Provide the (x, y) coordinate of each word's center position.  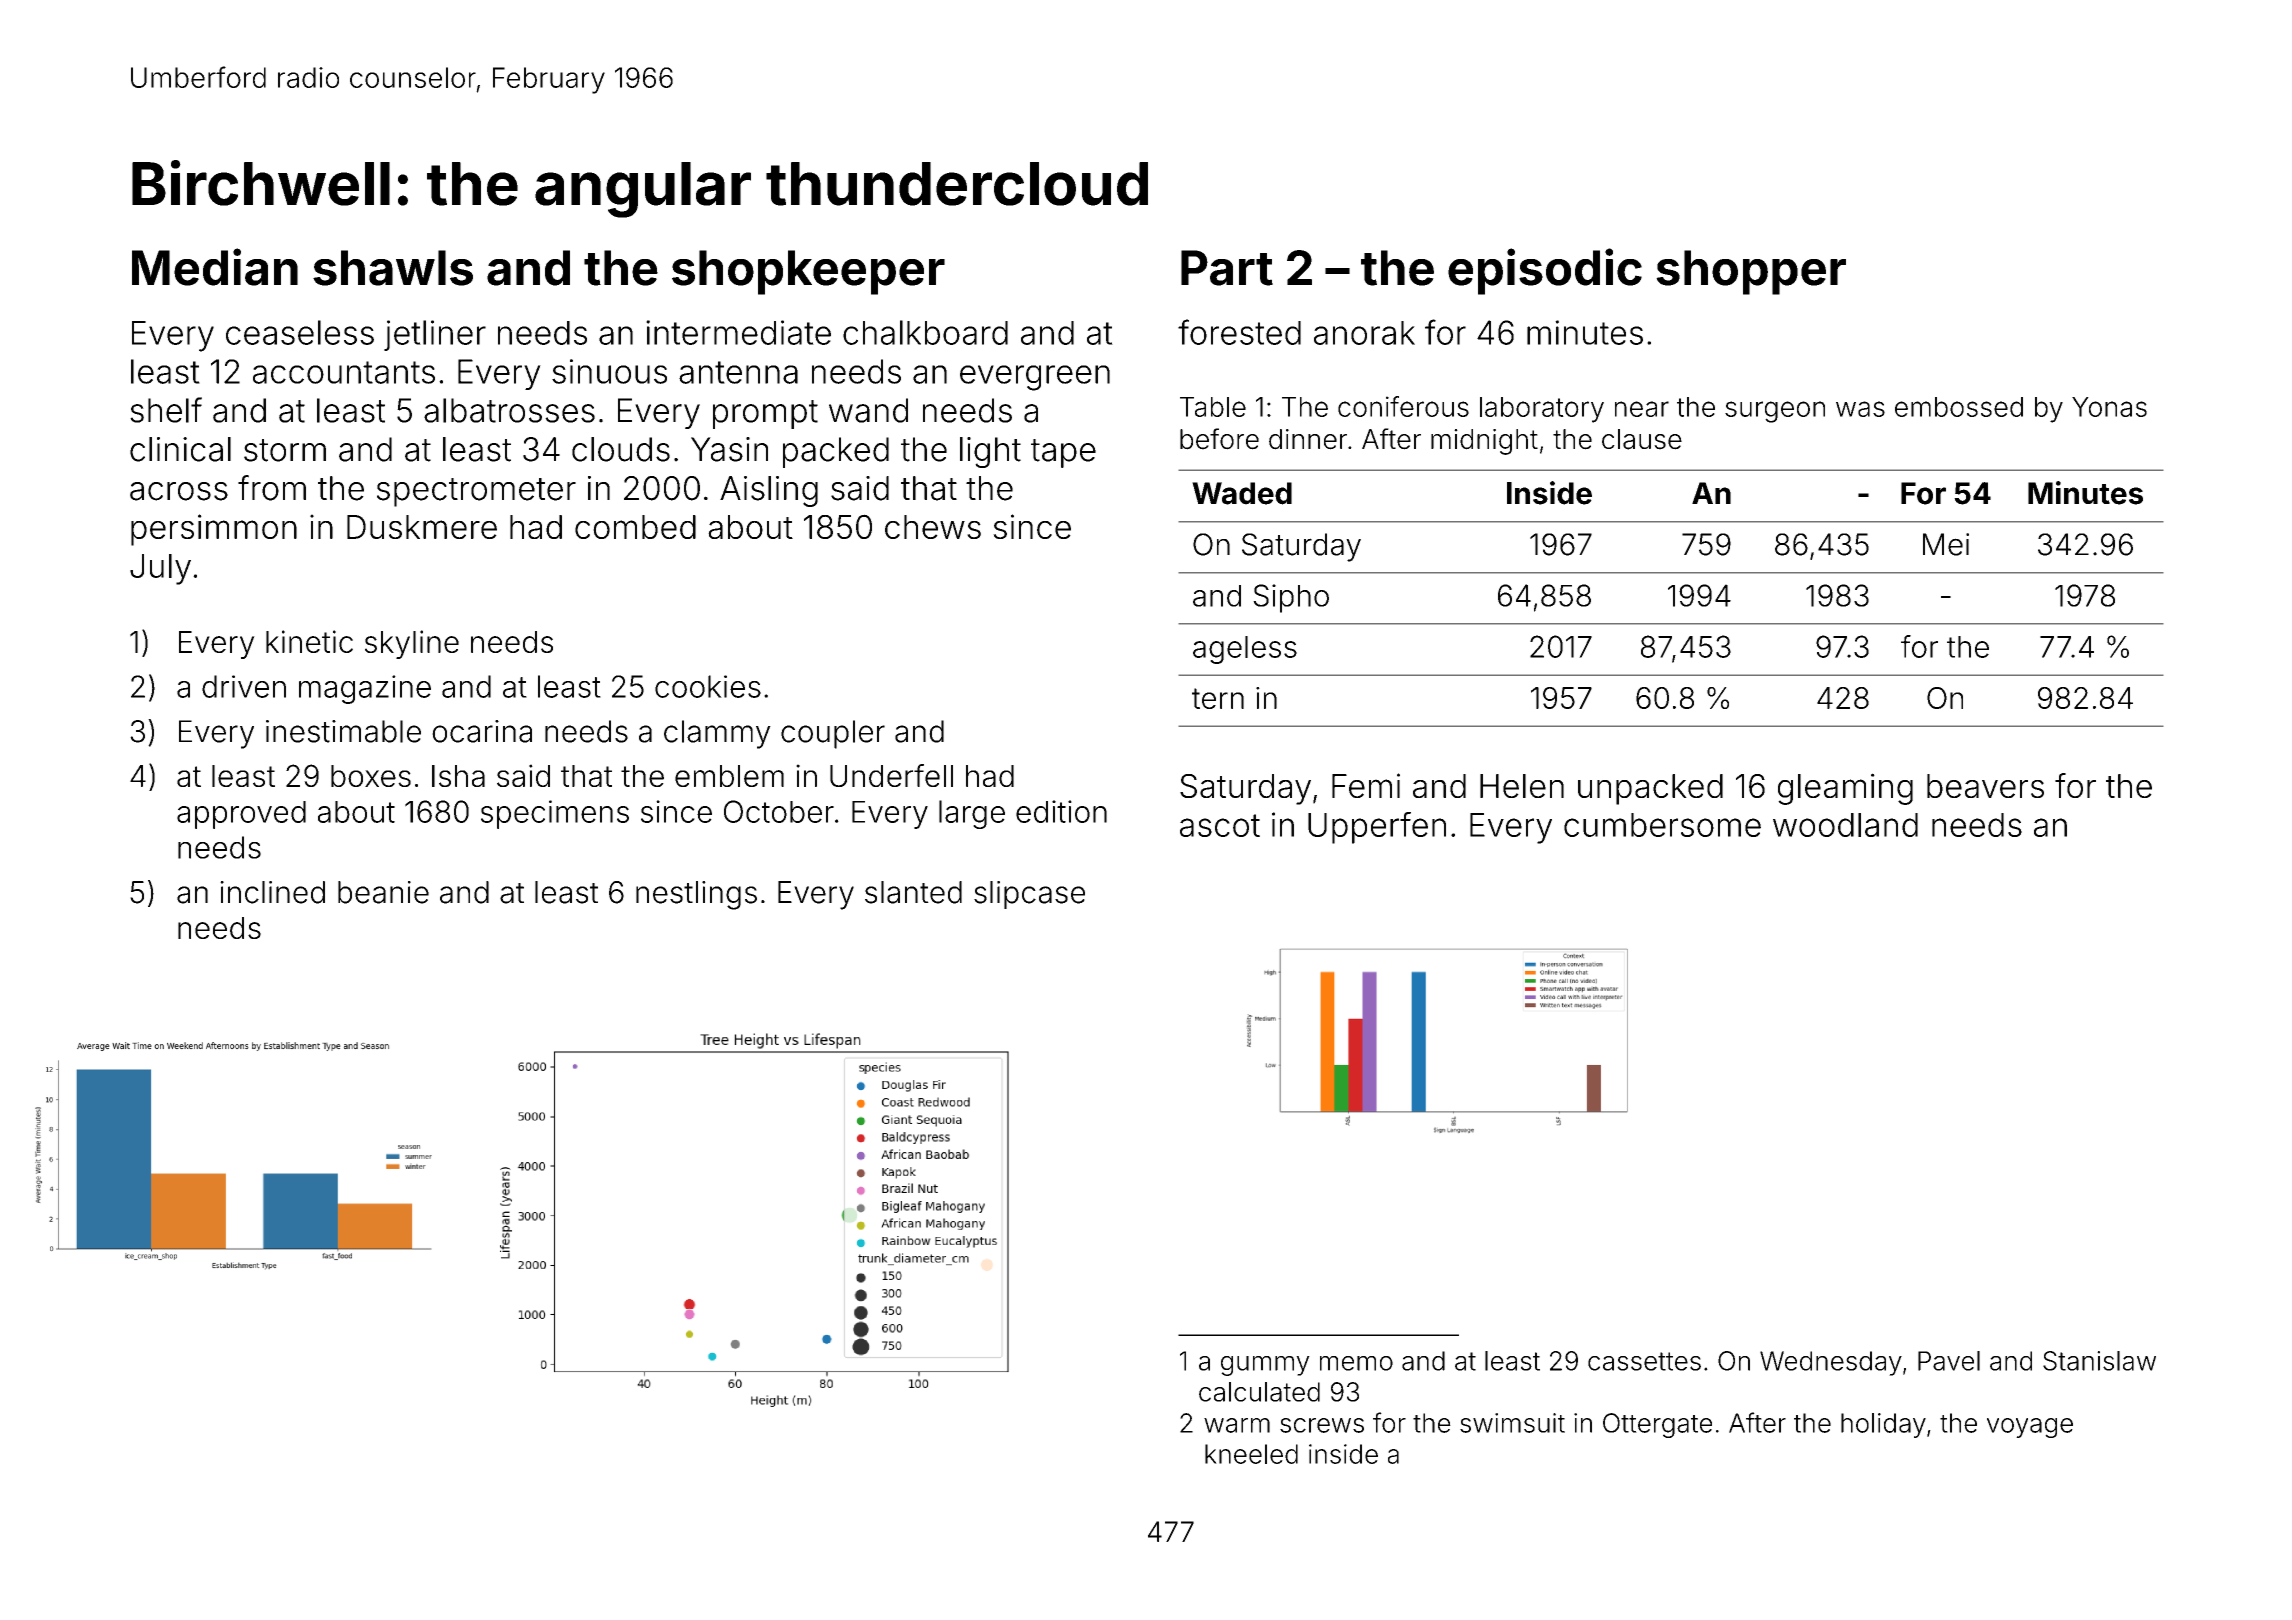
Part (1227, 268)
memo (1356, 1363)
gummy (1265, 1366)
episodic (1545, 271)
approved (241, 815)
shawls (393, 268)
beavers (1985, 786)
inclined (272, 892)
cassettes (1644, 1361)
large (972, 814)
